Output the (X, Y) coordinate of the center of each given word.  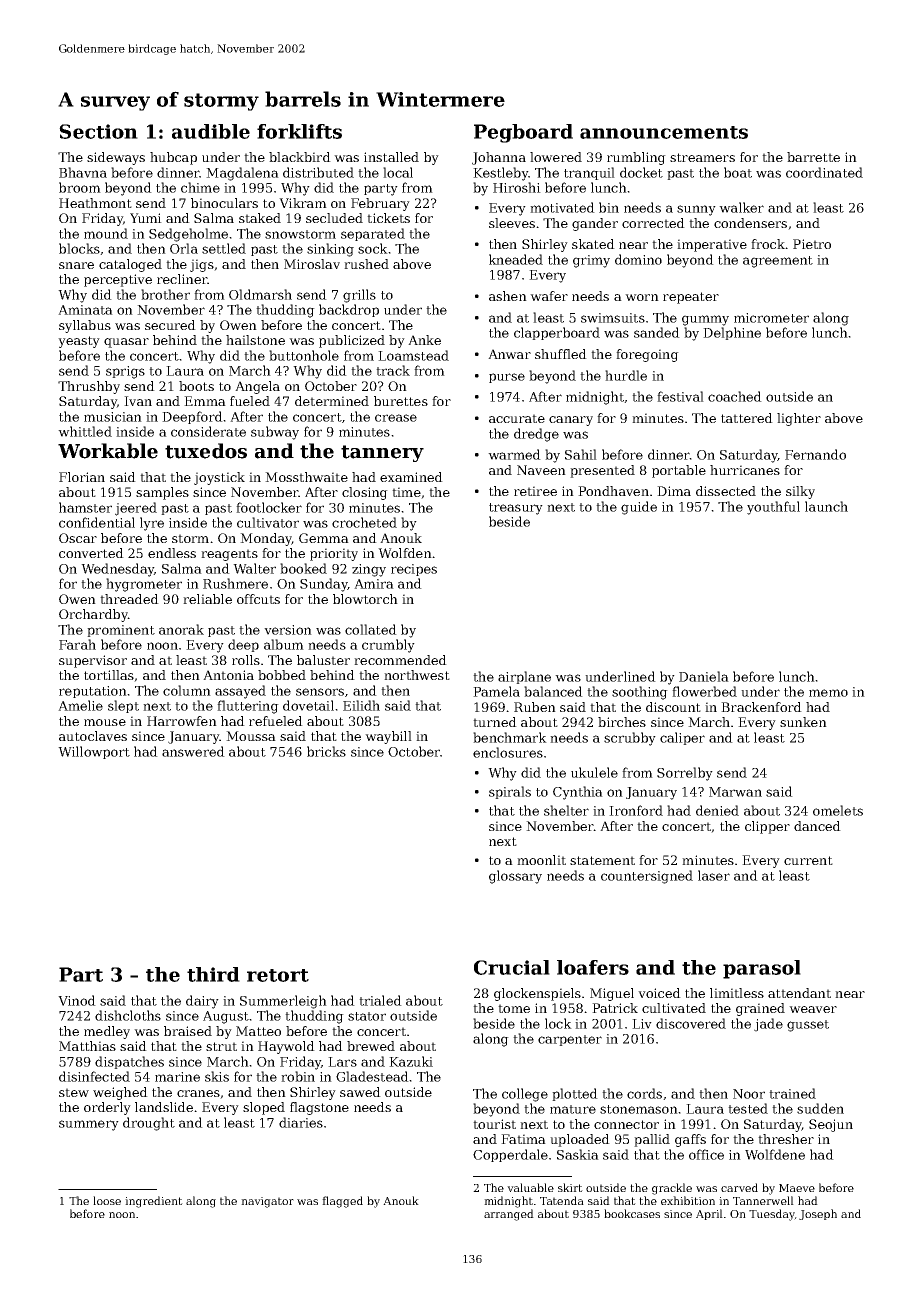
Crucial (512, 967)
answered (193, 751)
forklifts (299, 131)
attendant (799, 993)
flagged (342, 1202)
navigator (267, 1202)
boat (738, 172)
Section (98, 131)
